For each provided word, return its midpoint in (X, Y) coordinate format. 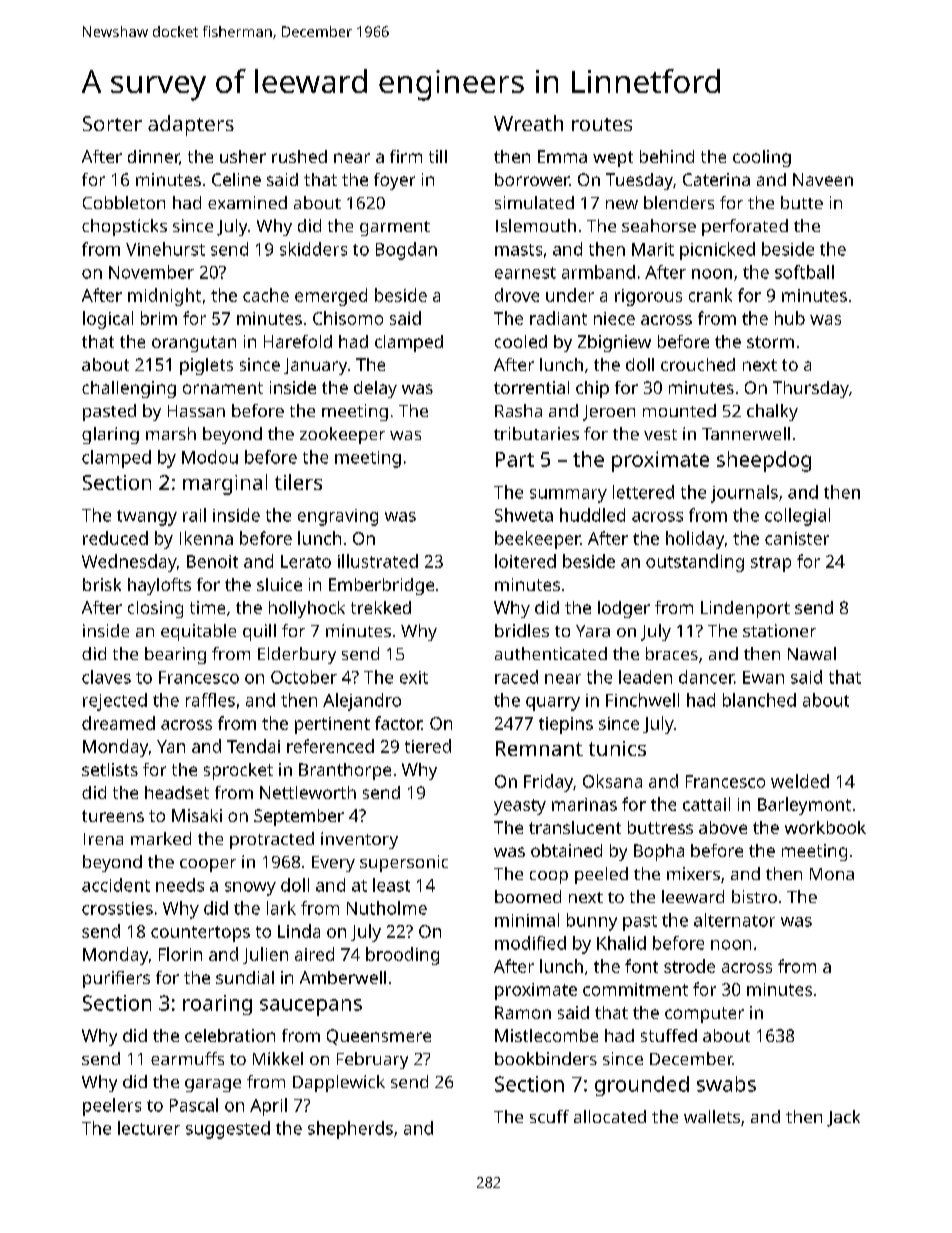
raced (516, 677)
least (391, 885)
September (299, 817)
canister (797, 538)
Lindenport (745, 609)
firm (406, 156)
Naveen (823, 179)
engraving (338, 517)
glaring (110, 435)
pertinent (332, 725)
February (372, 1060)
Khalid (621, 943)
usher (243, 156)
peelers (112, 1107)
